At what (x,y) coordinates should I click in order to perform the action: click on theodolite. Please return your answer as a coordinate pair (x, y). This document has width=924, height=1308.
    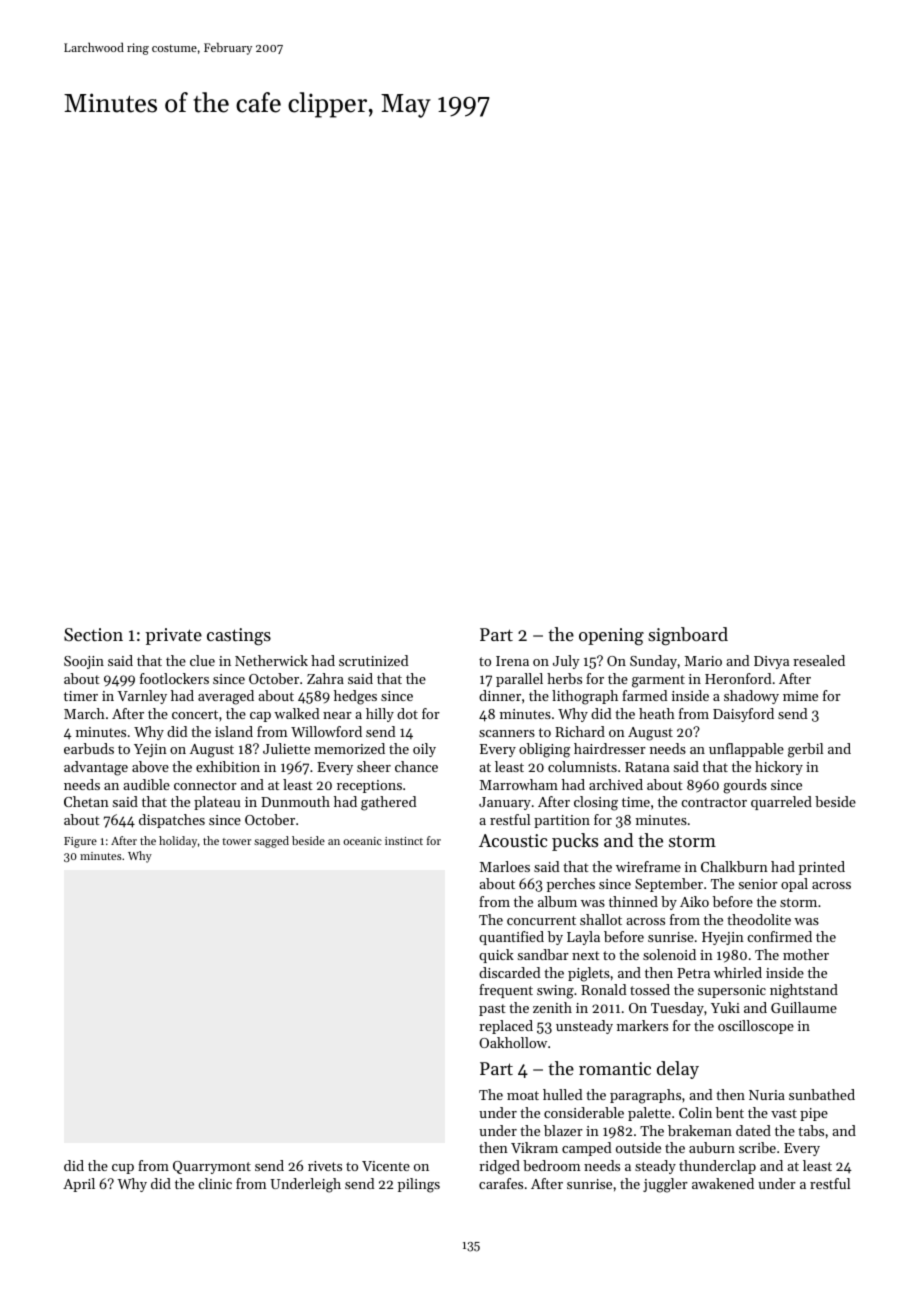
    Looking at the image, I should click on (759, 919).
